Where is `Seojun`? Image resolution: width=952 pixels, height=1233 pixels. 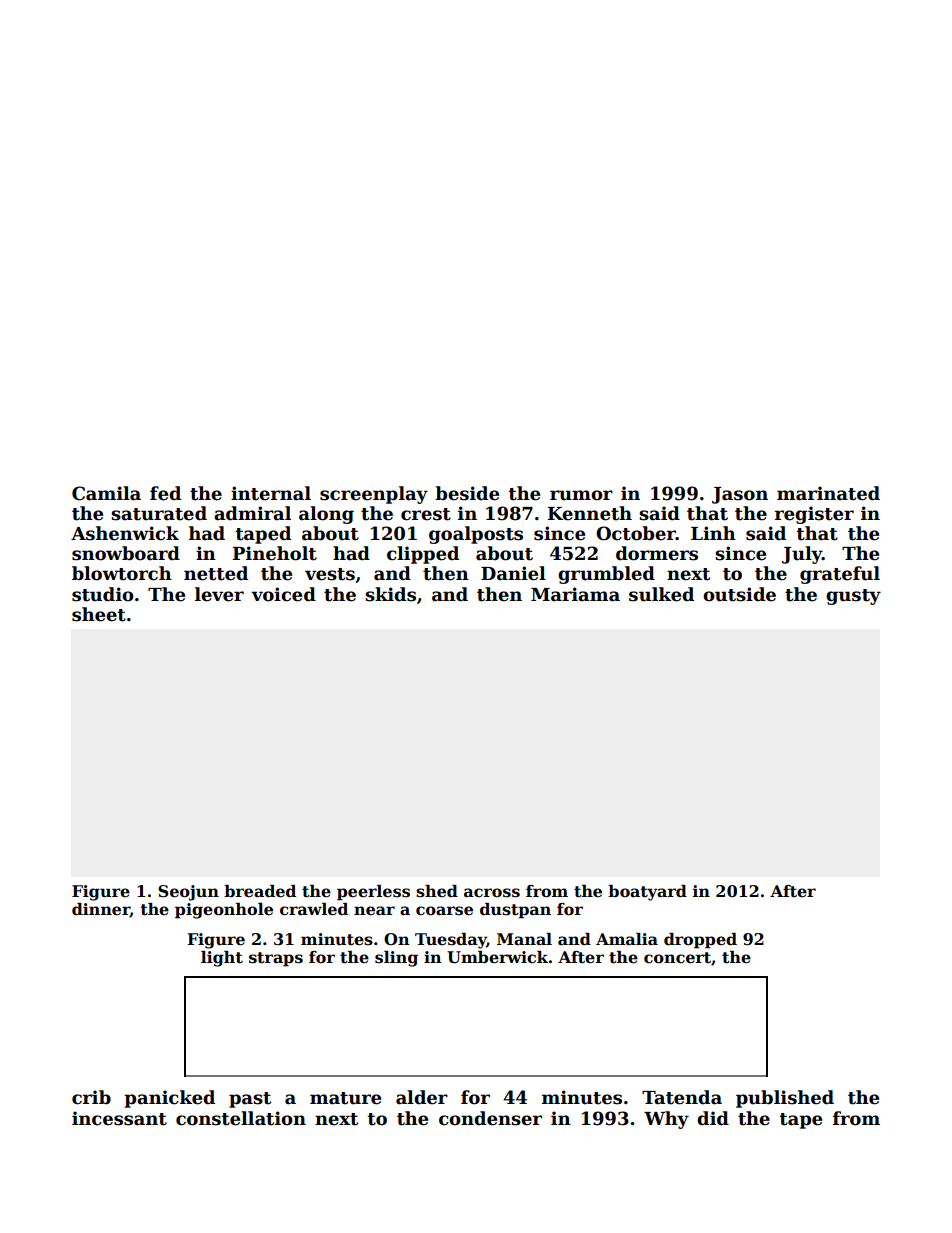
Seojun is located at coordinates (188, 893).
